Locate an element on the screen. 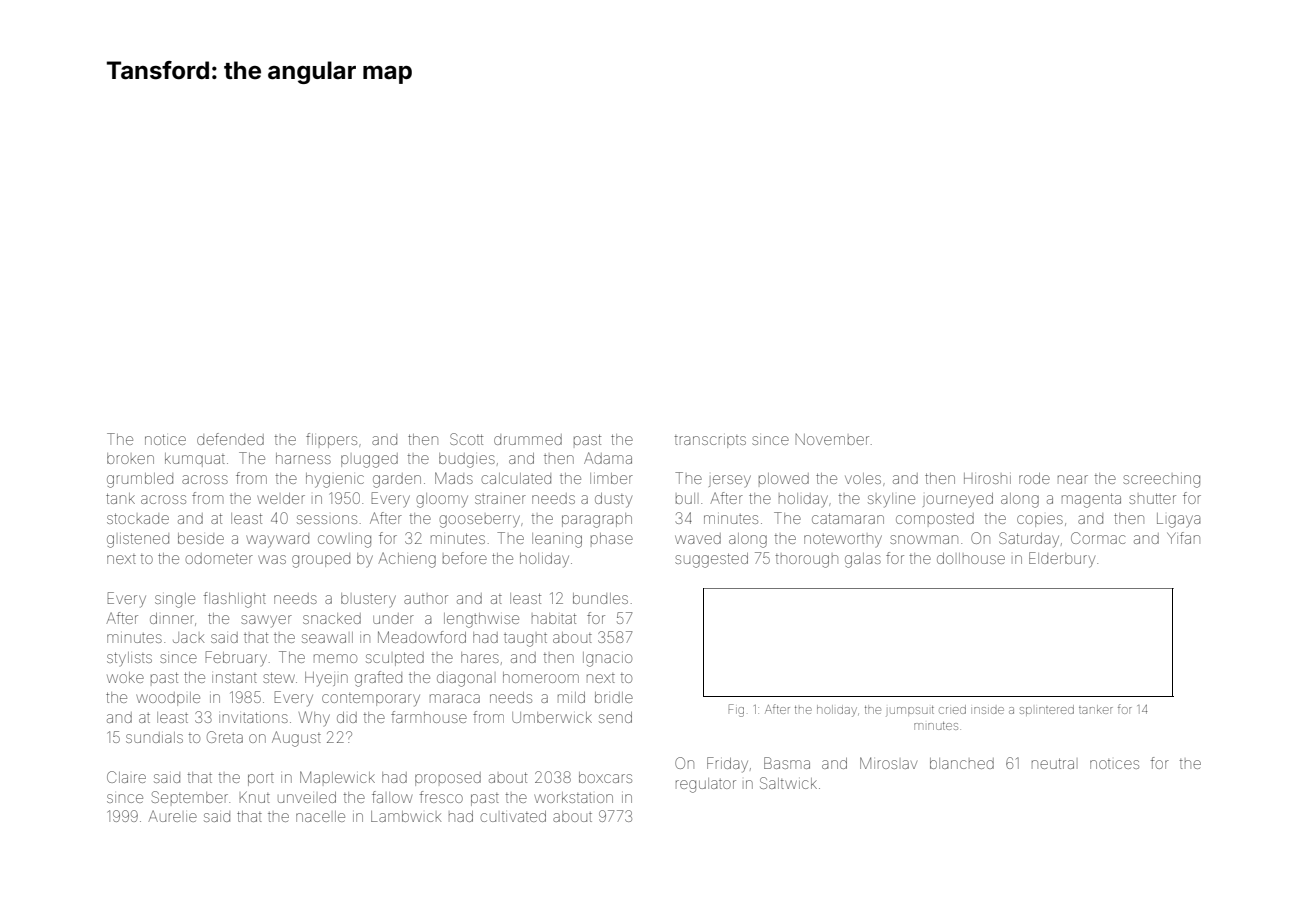 The width and height of the screenshot is (1308, 924). Fig is located at coordinates (736, 710).
